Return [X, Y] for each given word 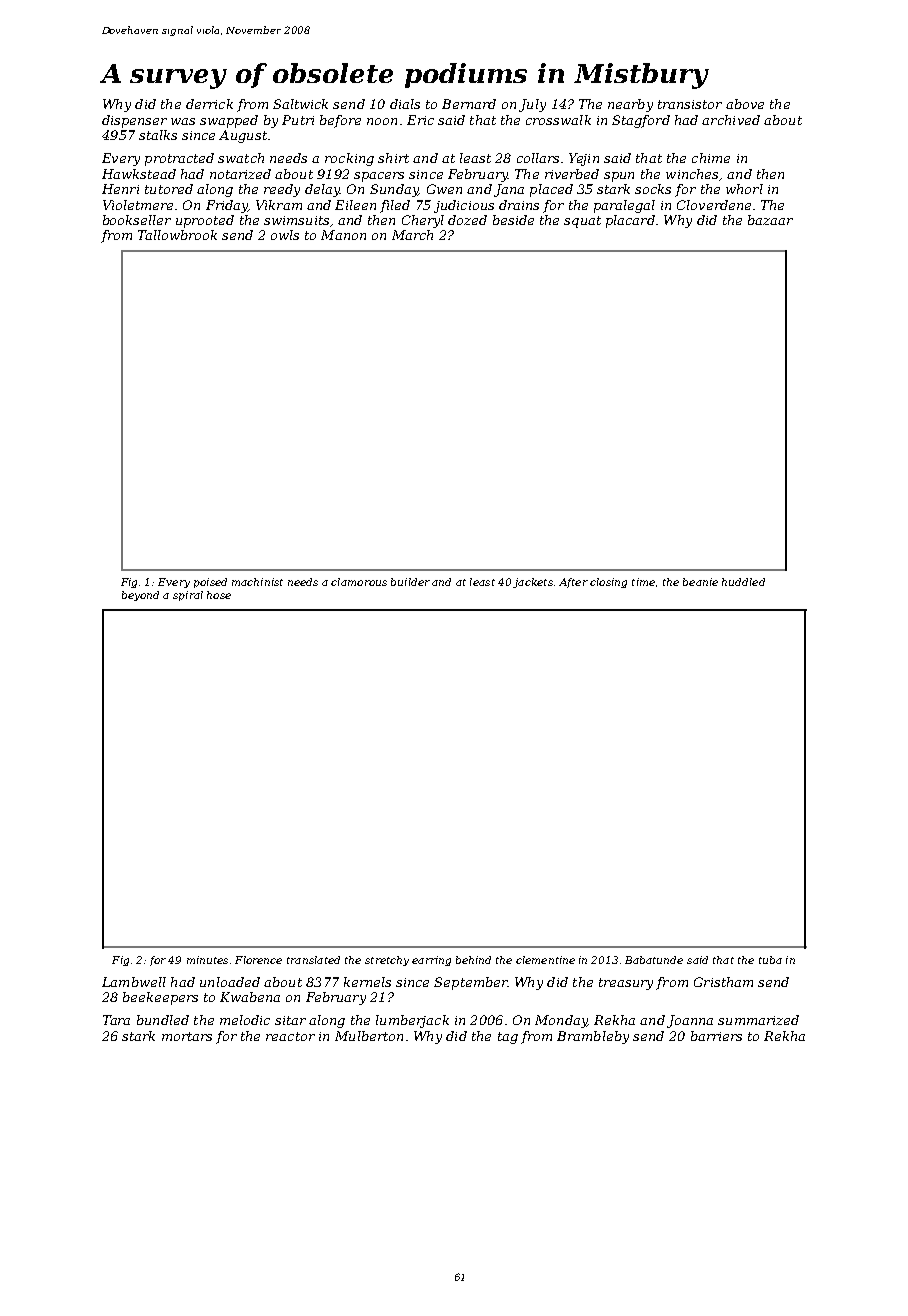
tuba [770, 960]
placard [630, 221]
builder [410, 582]
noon [382, 121]
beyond [140, 596]
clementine [545, 960]
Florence [258, 960]
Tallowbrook [177, 235]
